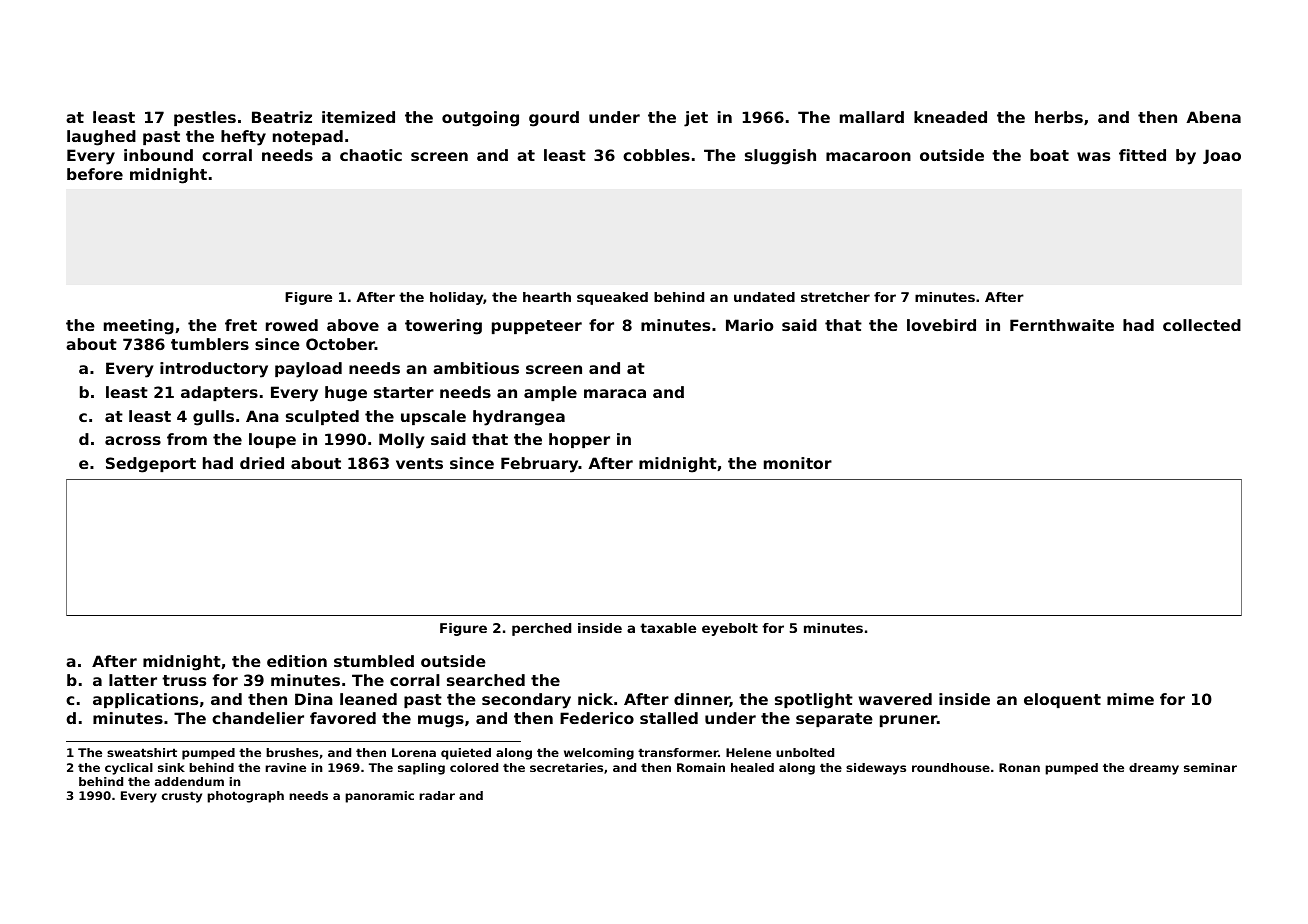 This screenshot has width=1308, height=924. I want to click on ample, so click(550, 393).
